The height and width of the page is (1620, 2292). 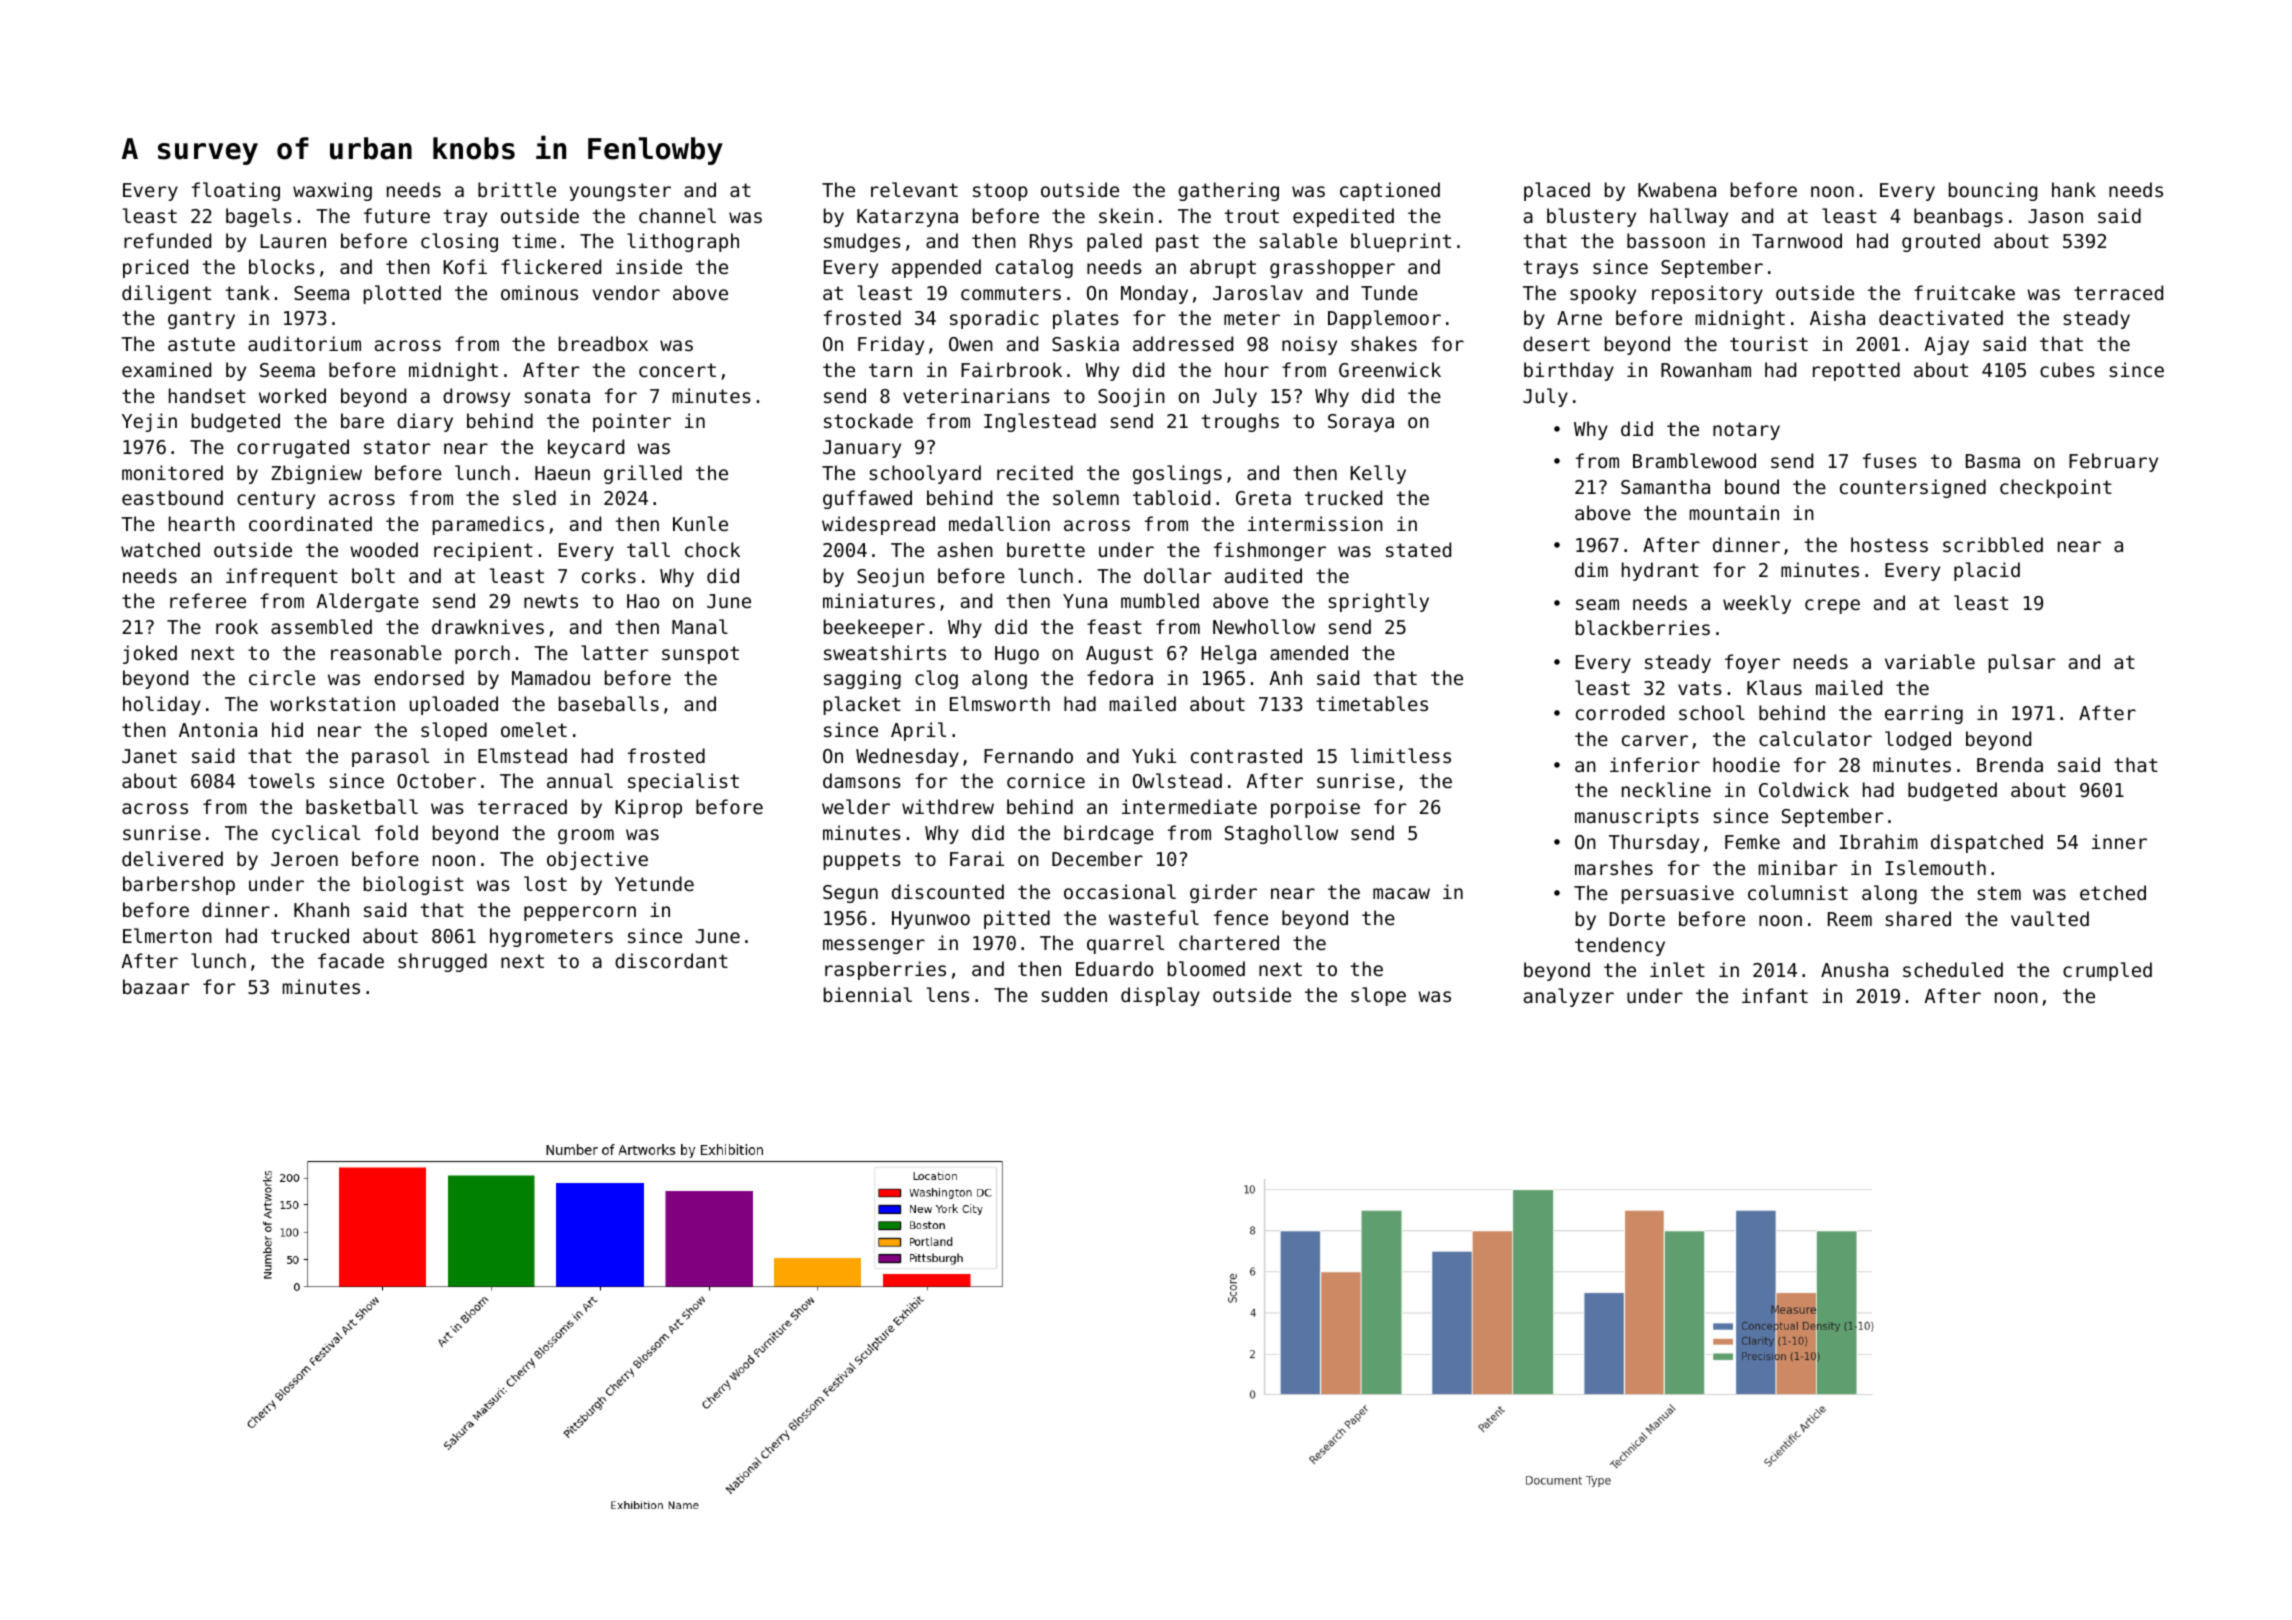 What do you see at coordinates (1569, 371) in the page?
I see `birthday` at bounding box center [1569, 371].
